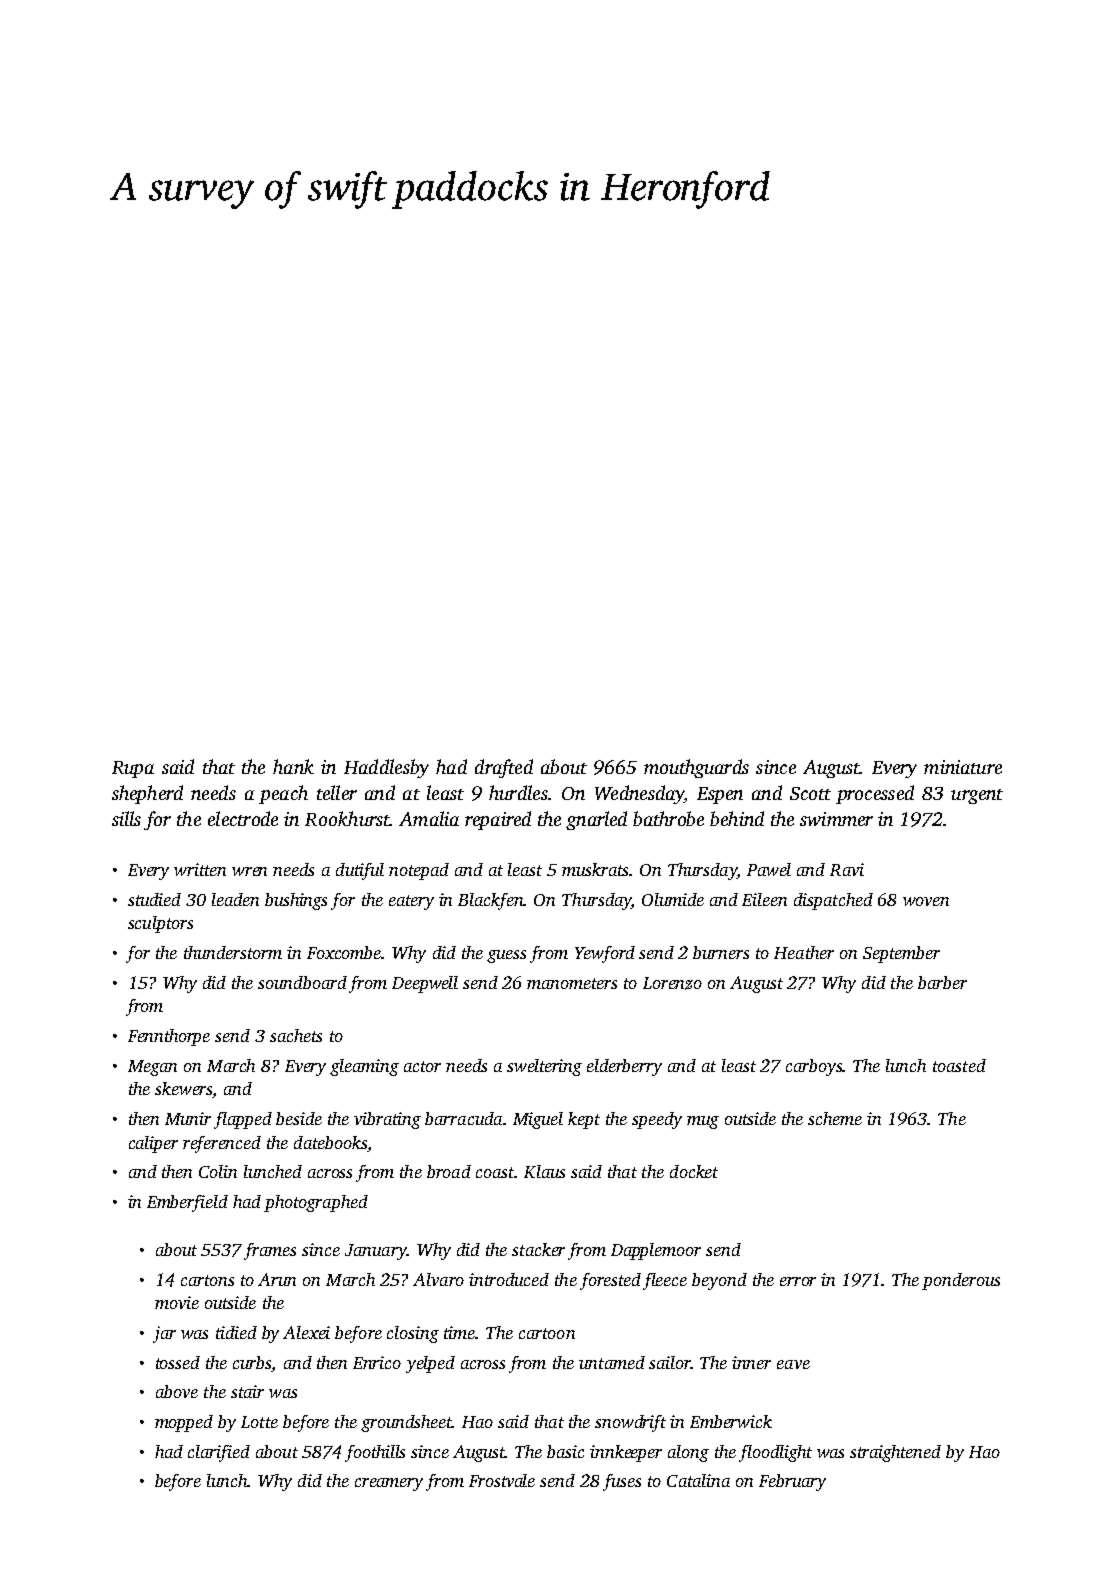 Image resolution: width=1114 pixels, height=1582 pixels. I want to click on referenced, so click(222, 1144).
